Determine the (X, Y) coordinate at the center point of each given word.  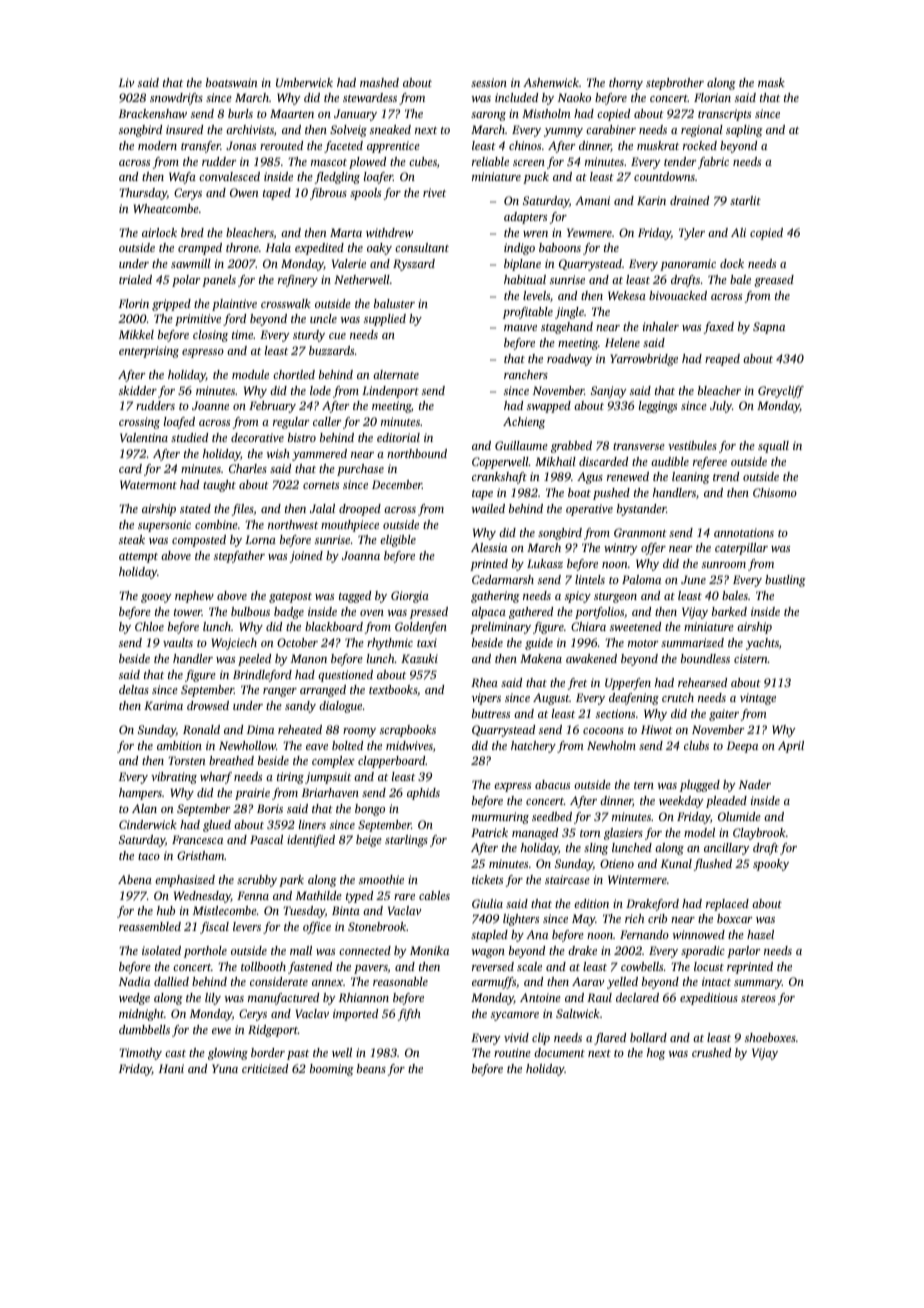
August (551, 699)
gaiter (724, 715)
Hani (171, 1068)
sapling (744, 131)
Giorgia (410, 597)
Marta (346, 232)
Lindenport (390, 392)
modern (157, 145)
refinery (298, 281)
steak (132, 539)
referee (710, 463)
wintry (621, 549)
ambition (179, 745)
